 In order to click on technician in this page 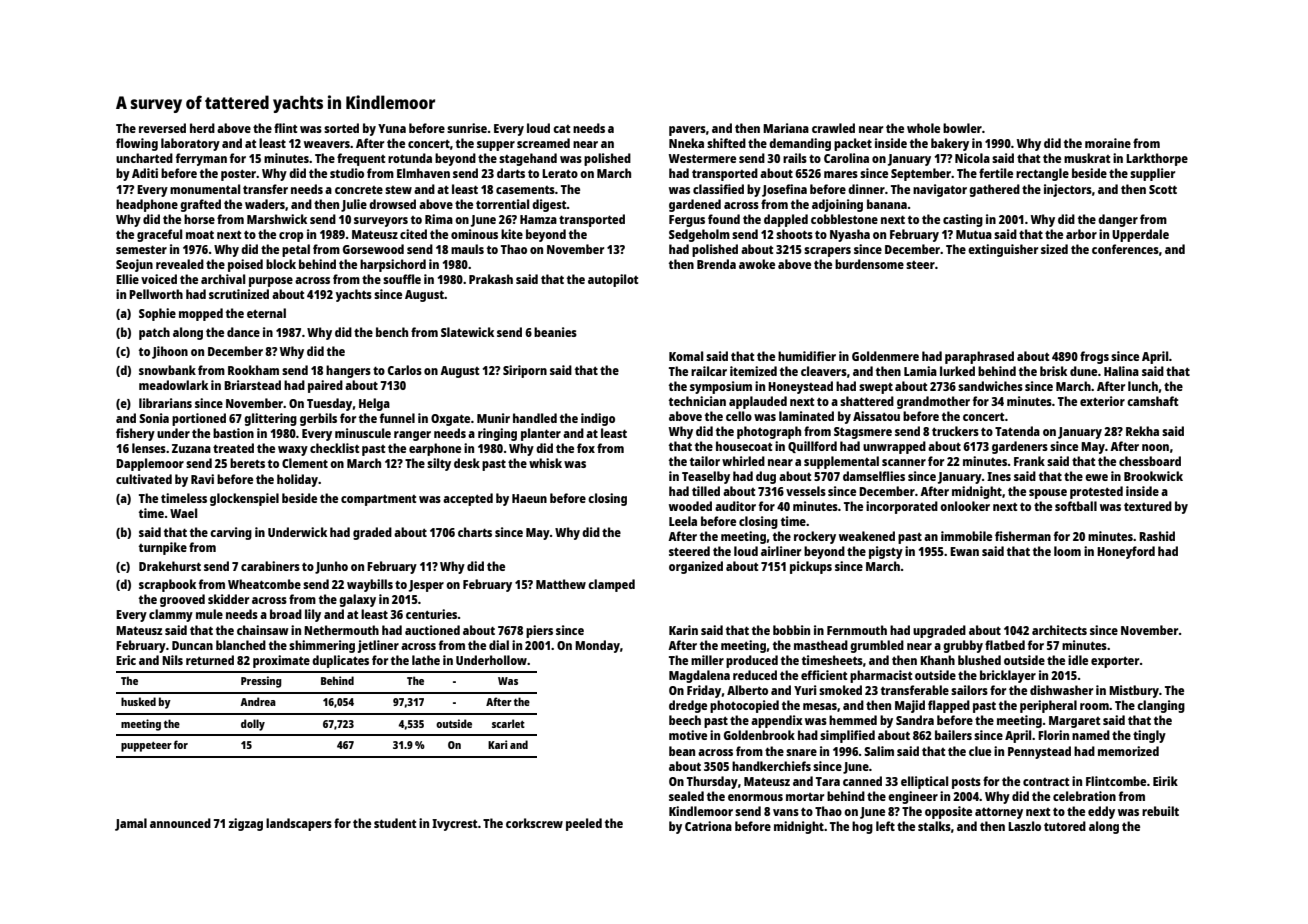, I will do `click(697, 401)`.
